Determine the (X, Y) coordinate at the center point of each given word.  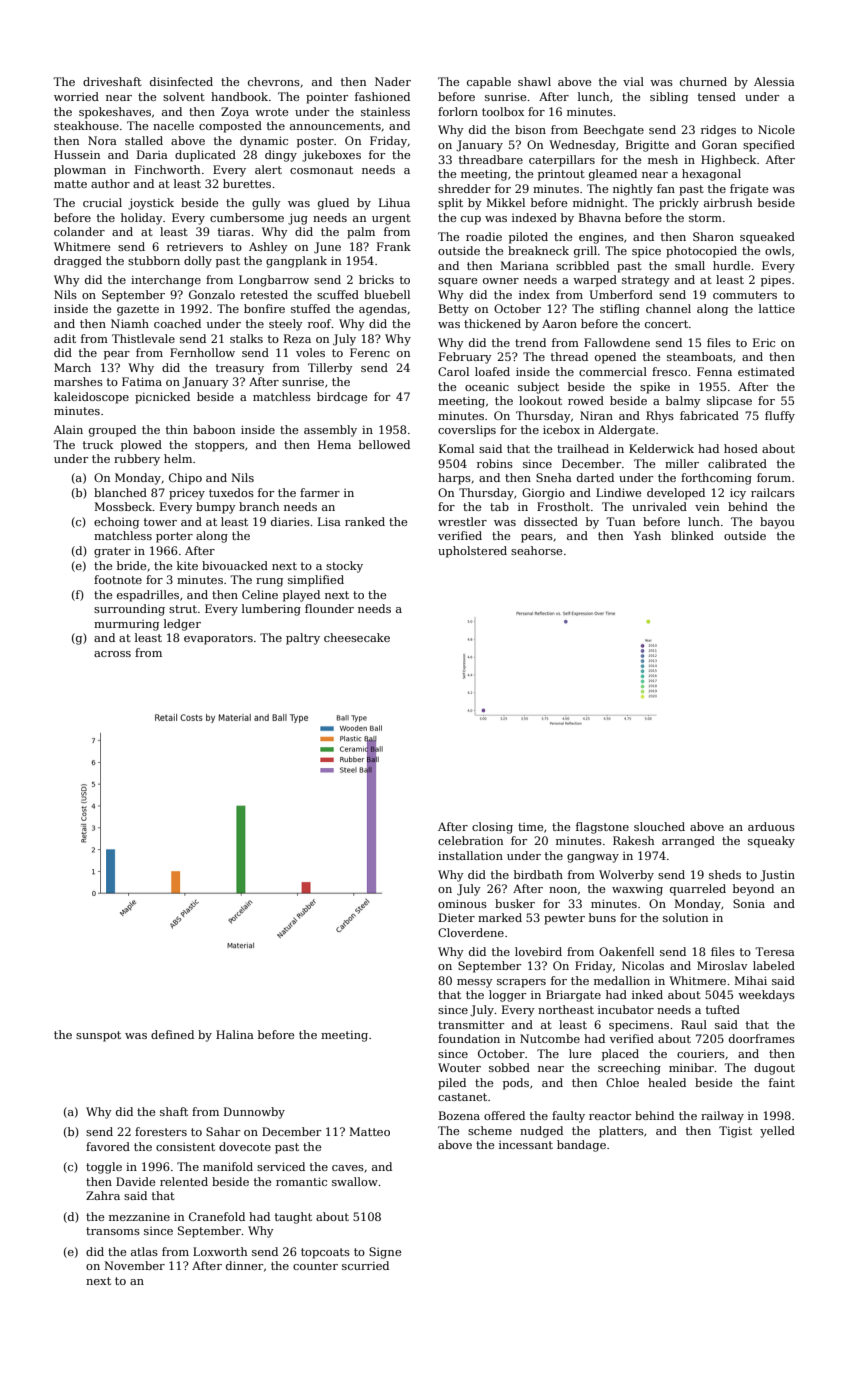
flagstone (602, 828)
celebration (470, 840)
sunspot (98, 1036)
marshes (78, 381)
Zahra (103, 1195)
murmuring (126, 625)
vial (633, 81)
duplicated (205, 156)
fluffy (780, 417)
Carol (453, 371)
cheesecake (357, 637)
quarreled (698, 890)
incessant (526, 1145)
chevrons (274, 81)
